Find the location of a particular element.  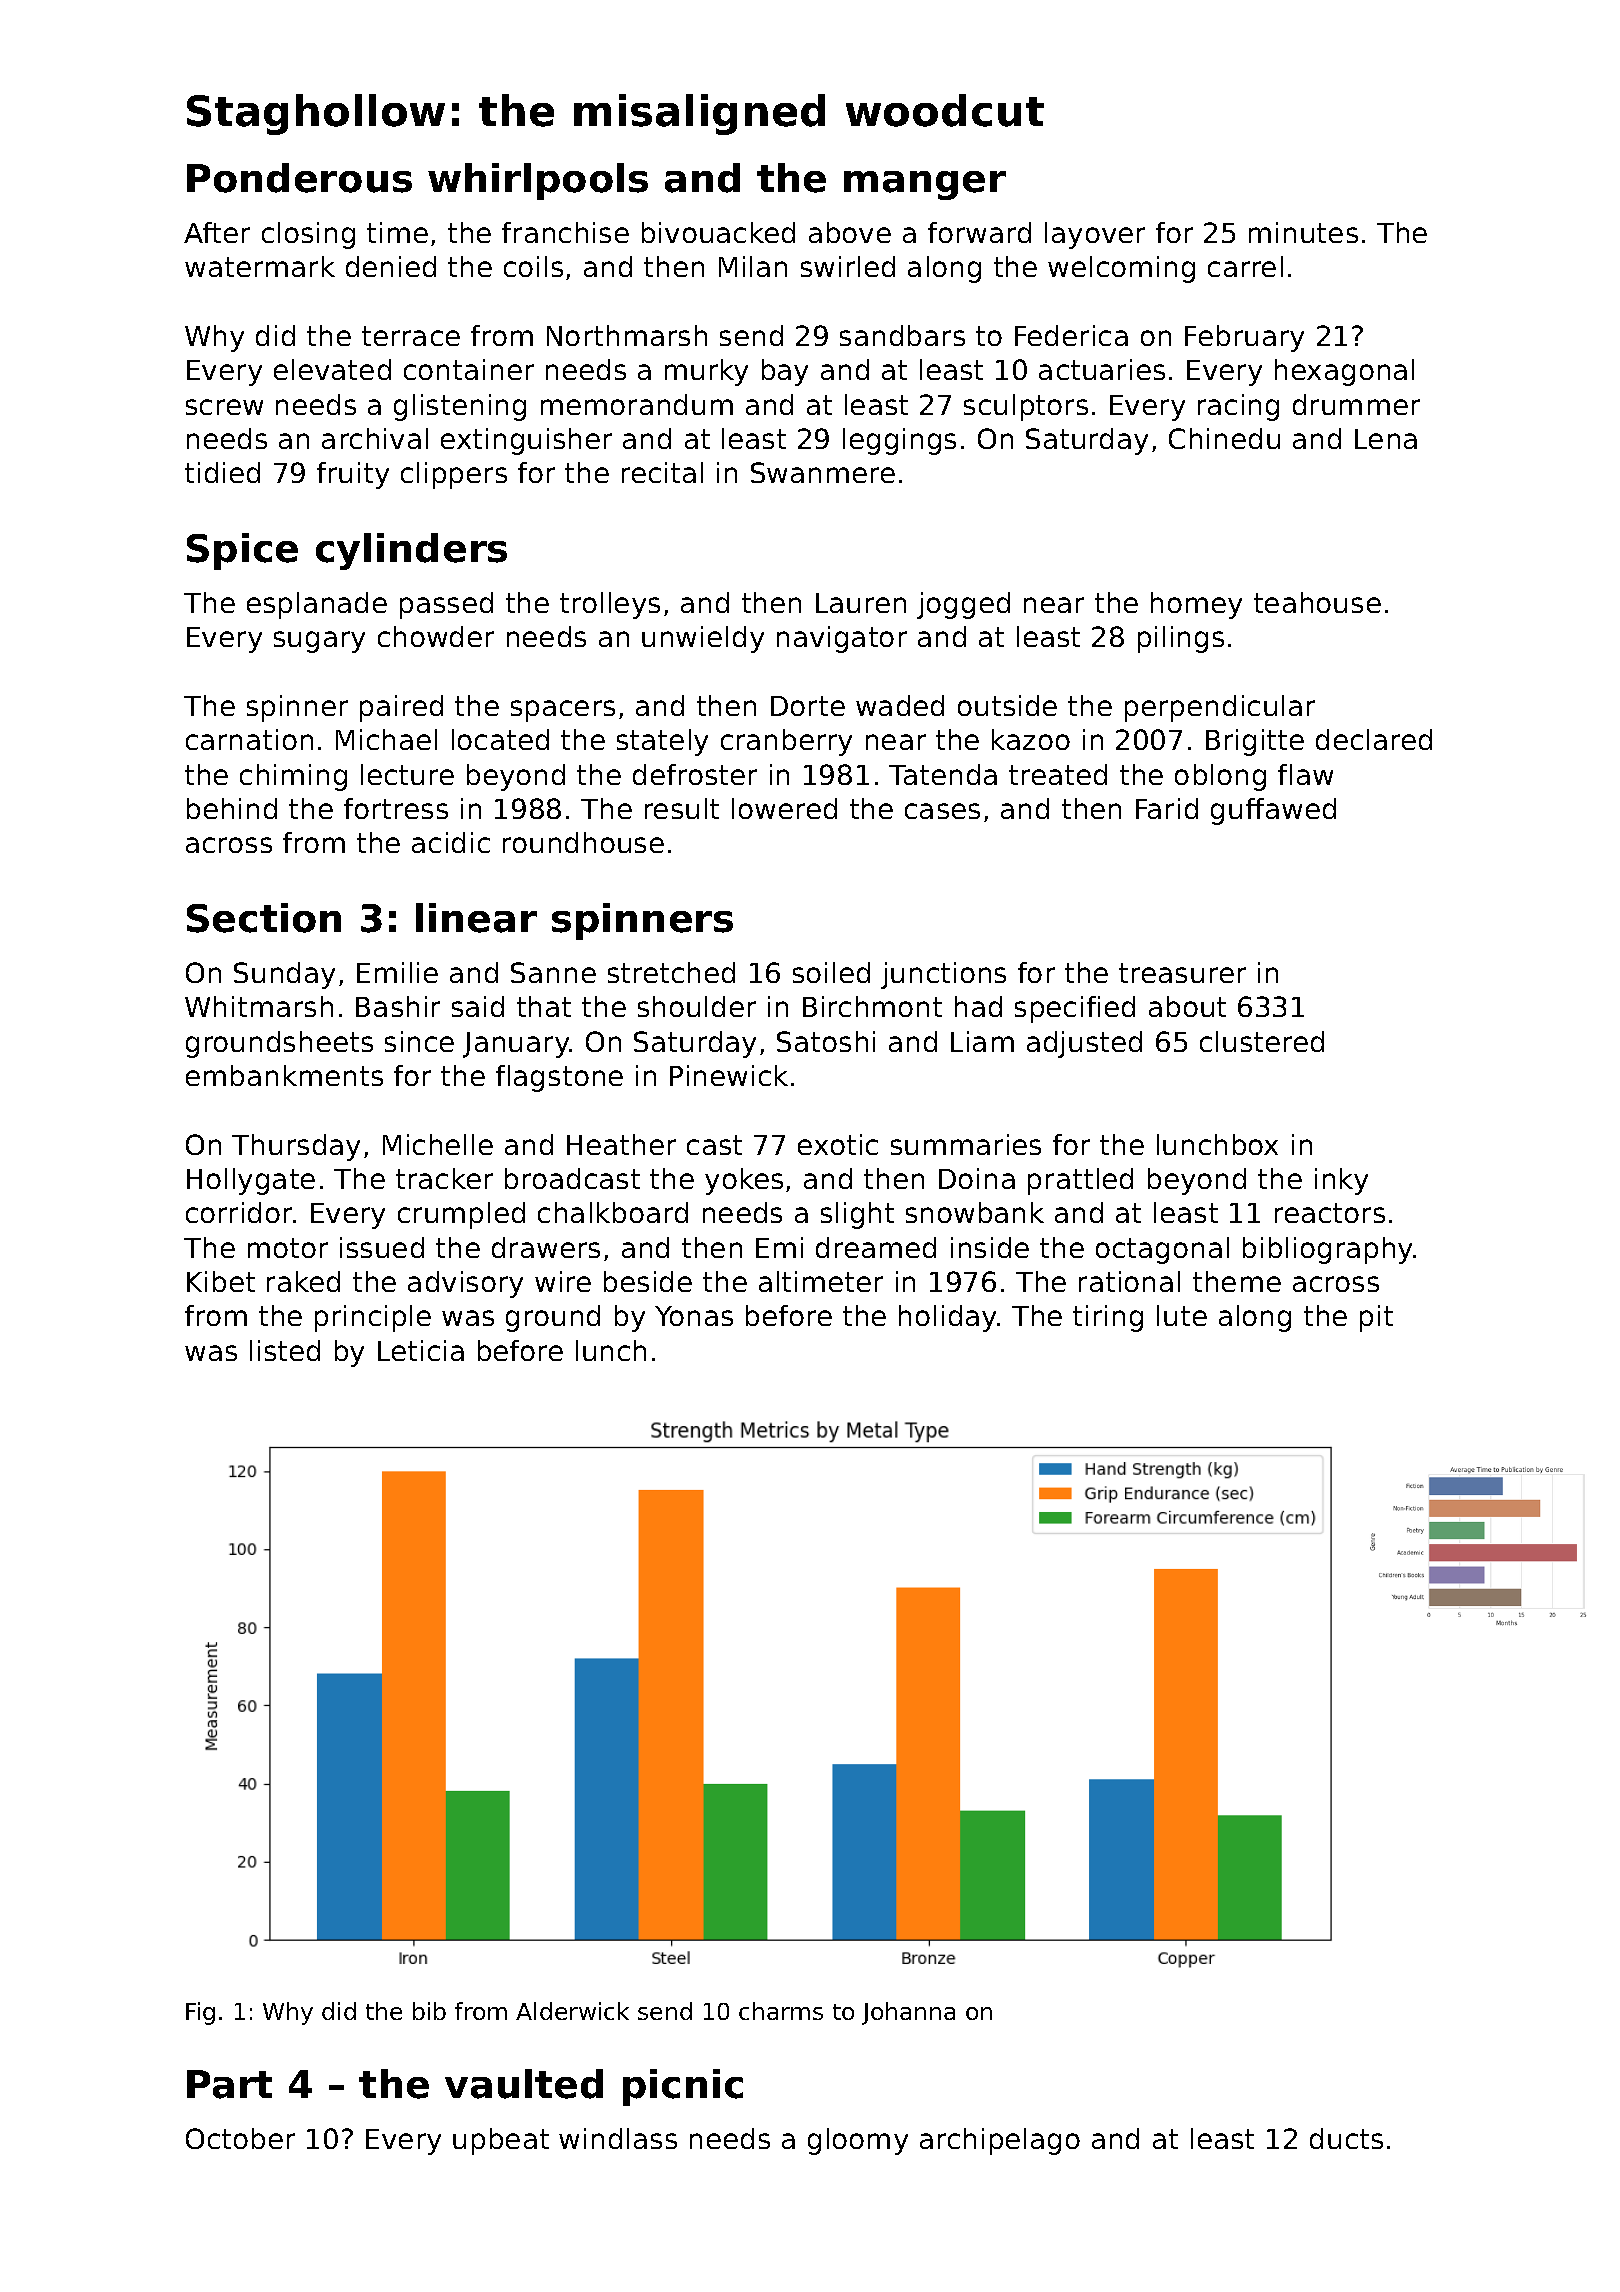

whirlpools is located at coordinates (538, 181).
